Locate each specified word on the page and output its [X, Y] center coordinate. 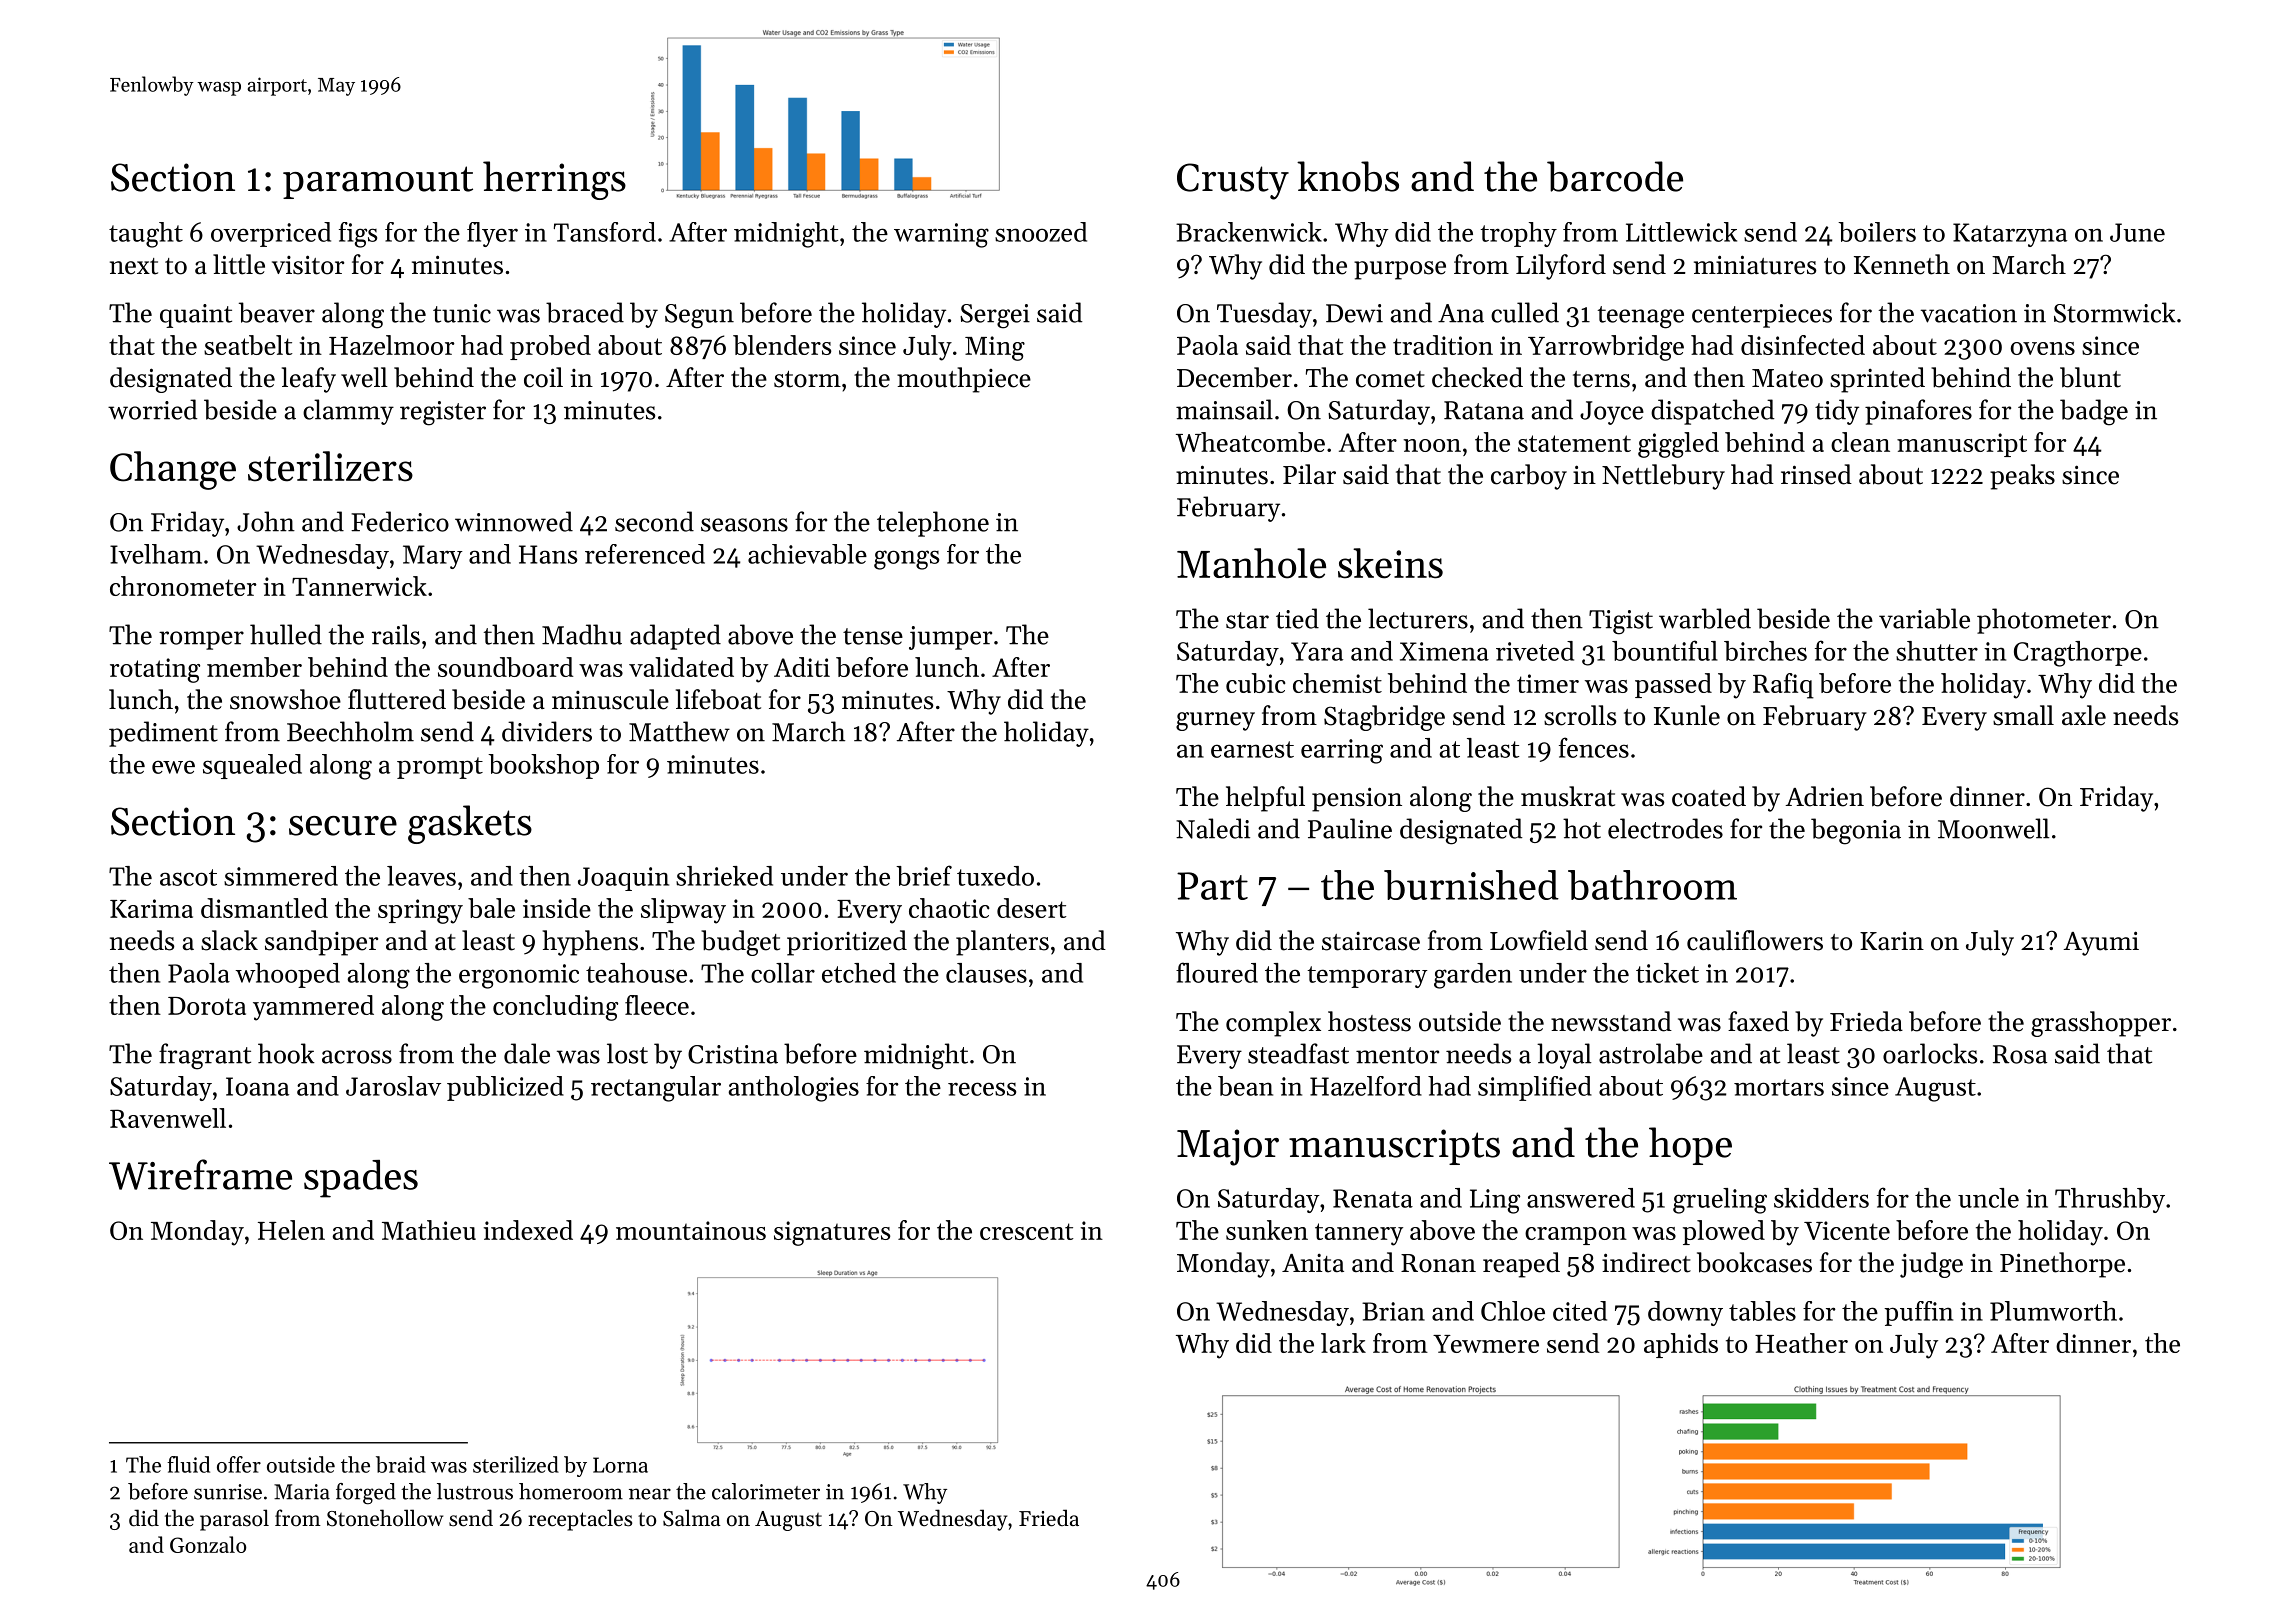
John [266, 521]
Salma [692, 1518]
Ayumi [2101, 943]
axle [2084, 715]
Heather [1801, 1343]
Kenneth [1902, 264]
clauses [986, 973]
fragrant [205, 1056]
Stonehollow [385, 1518]
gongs [906, 560]
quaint [196, 316]
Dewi [1354, 313]
